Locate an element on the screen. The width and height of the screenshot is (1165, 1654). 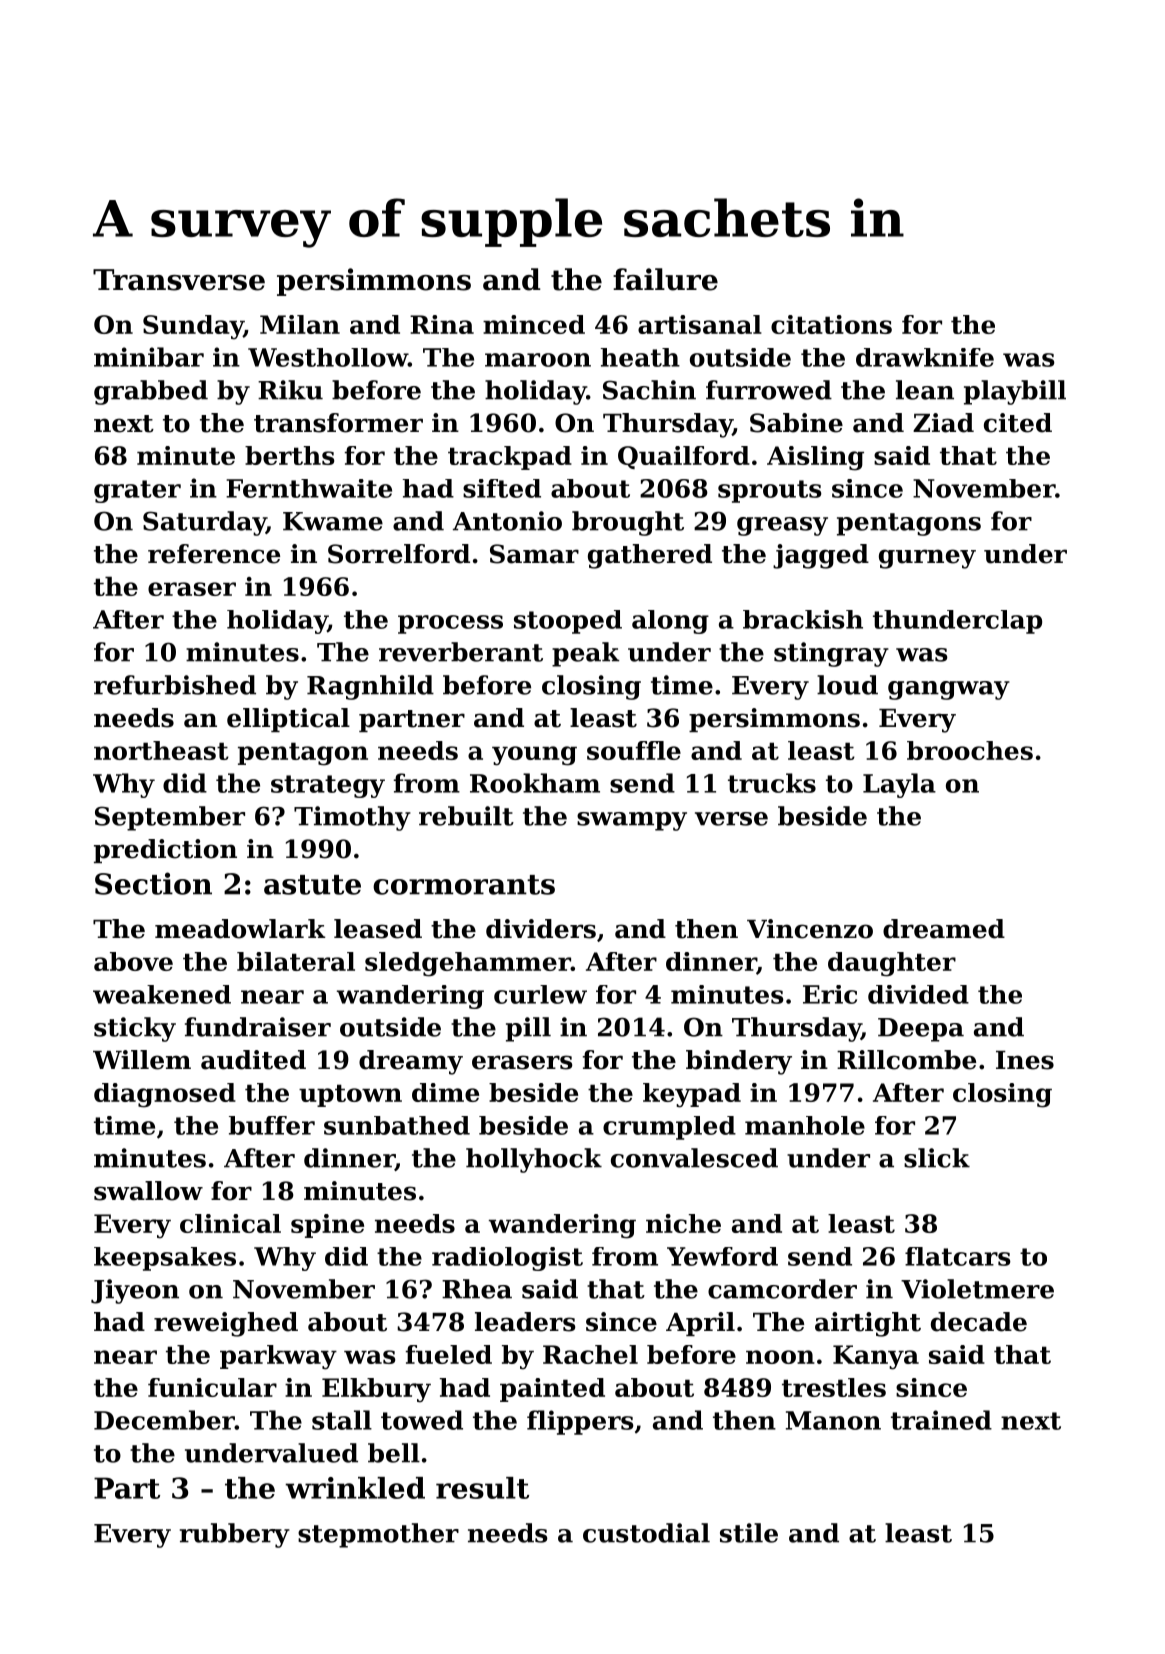
Sunday is located at coordinates (193, 327).
